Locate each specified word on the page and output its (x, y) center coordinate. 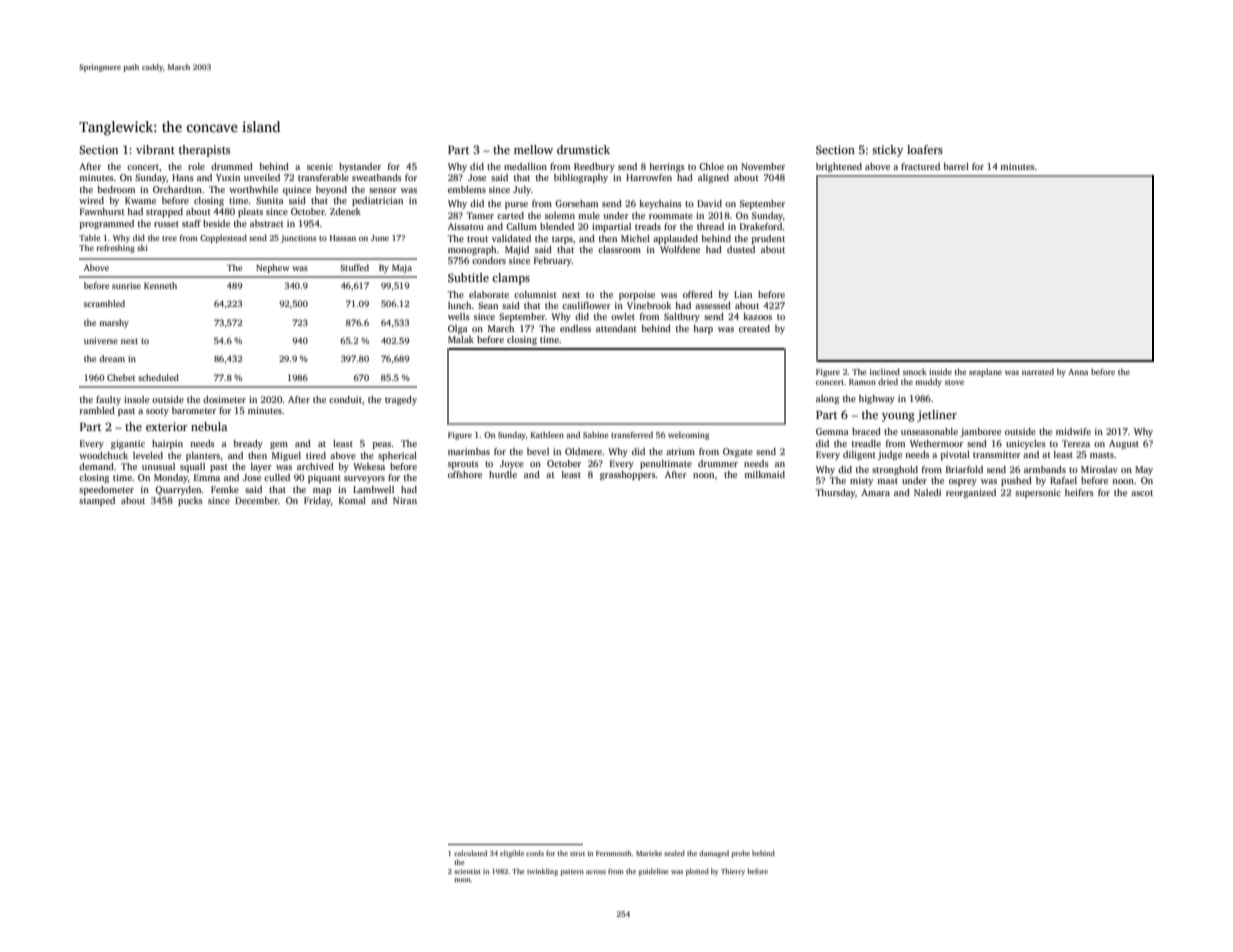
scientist (467, 871)
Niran (405, 500)
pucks (190, 501)
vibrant (155, 149)
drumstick (583, 149)
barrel (956, 166)
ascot (1142, 493)
